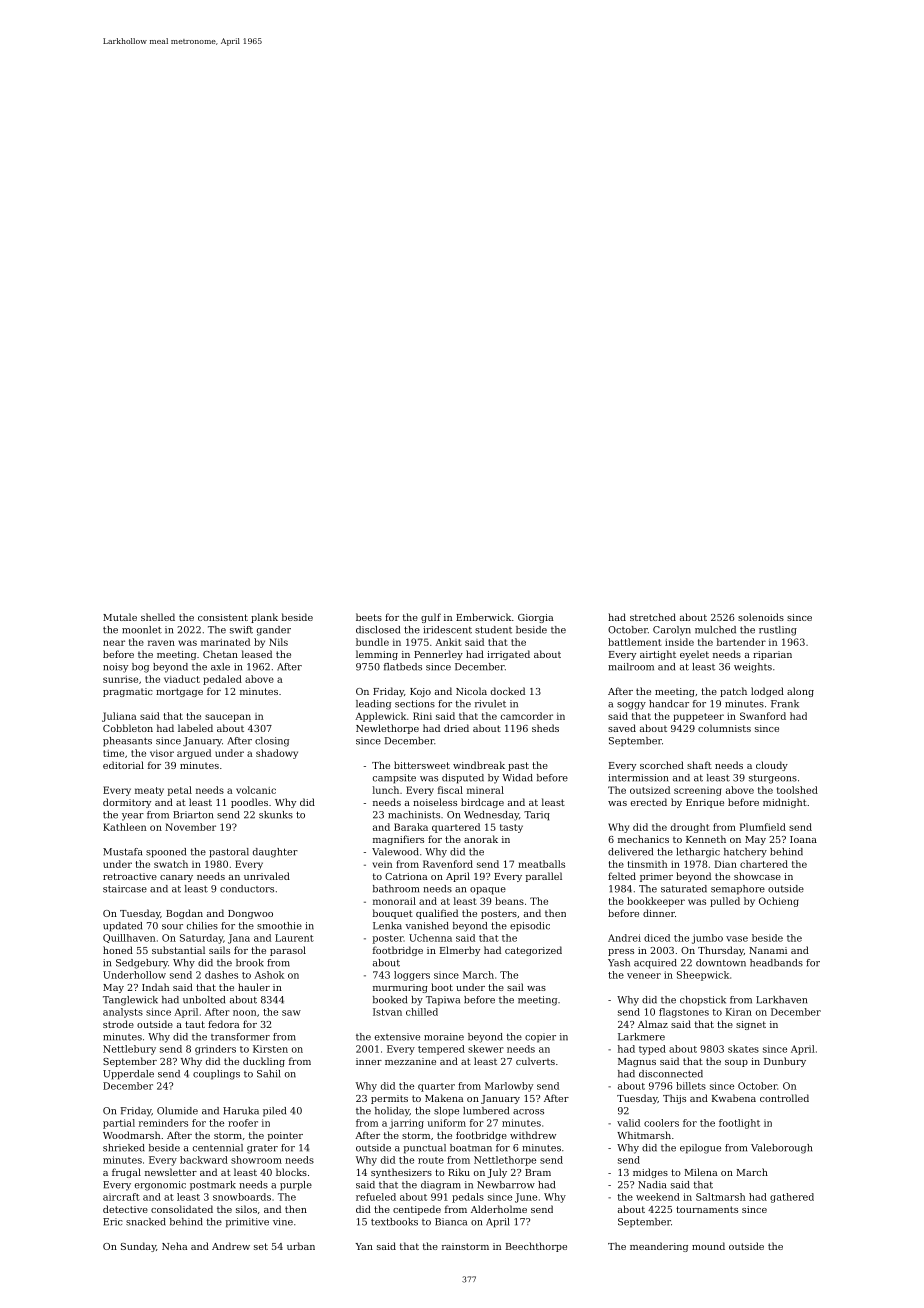 The image size is (924, 1308). What do you see at coordinates (119, 717) in the image?
I see `Juliana` at bounding box center [119, 717].
